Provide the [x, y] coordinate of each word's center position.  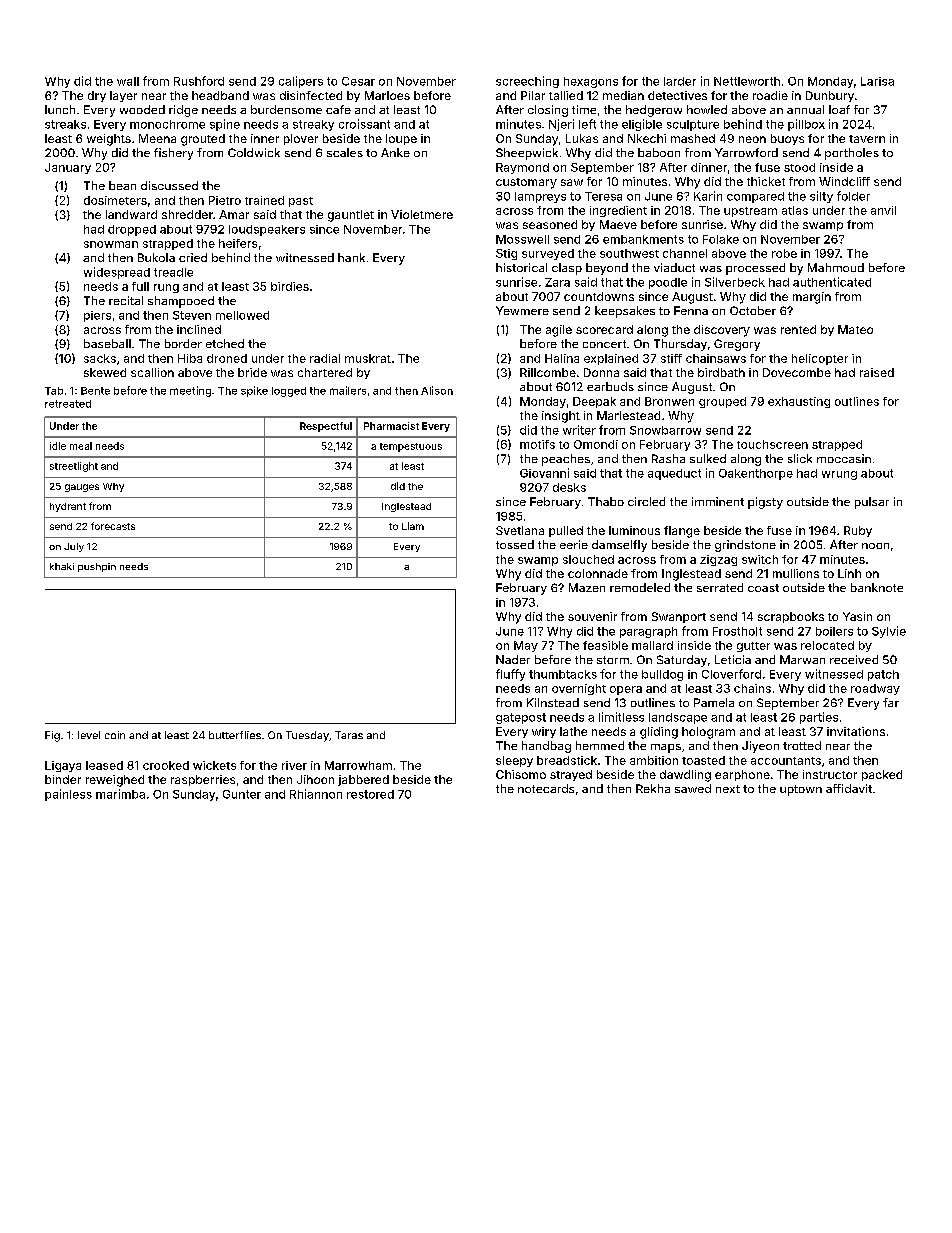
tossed [515, 544]
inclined [199, 329]
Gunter [242, 794]
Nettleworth [747, 81]
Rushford [199, 81]
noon [875, 546]
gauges [82, 488]
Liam [413, 526]
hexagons [591, 82]
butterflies [235, 735]
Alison [437, 390]
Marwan [802, 659]
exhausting [799, 402]
